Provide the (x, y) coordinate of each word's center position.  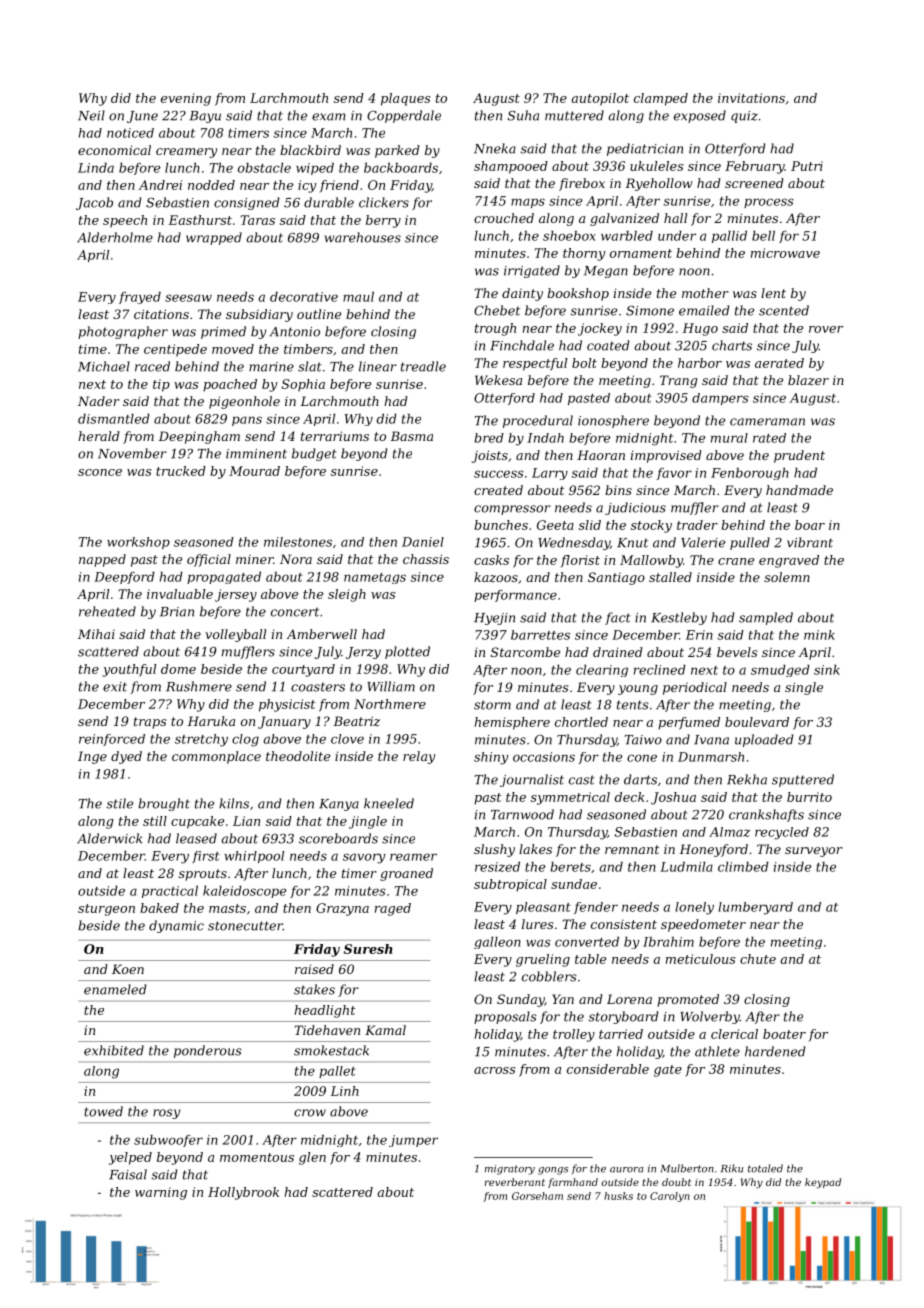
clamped (661, 99)
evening (186, 99)
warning (161, 1193)
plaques (405, 99)
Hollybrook (243, 1193)
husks (618, 1196)
